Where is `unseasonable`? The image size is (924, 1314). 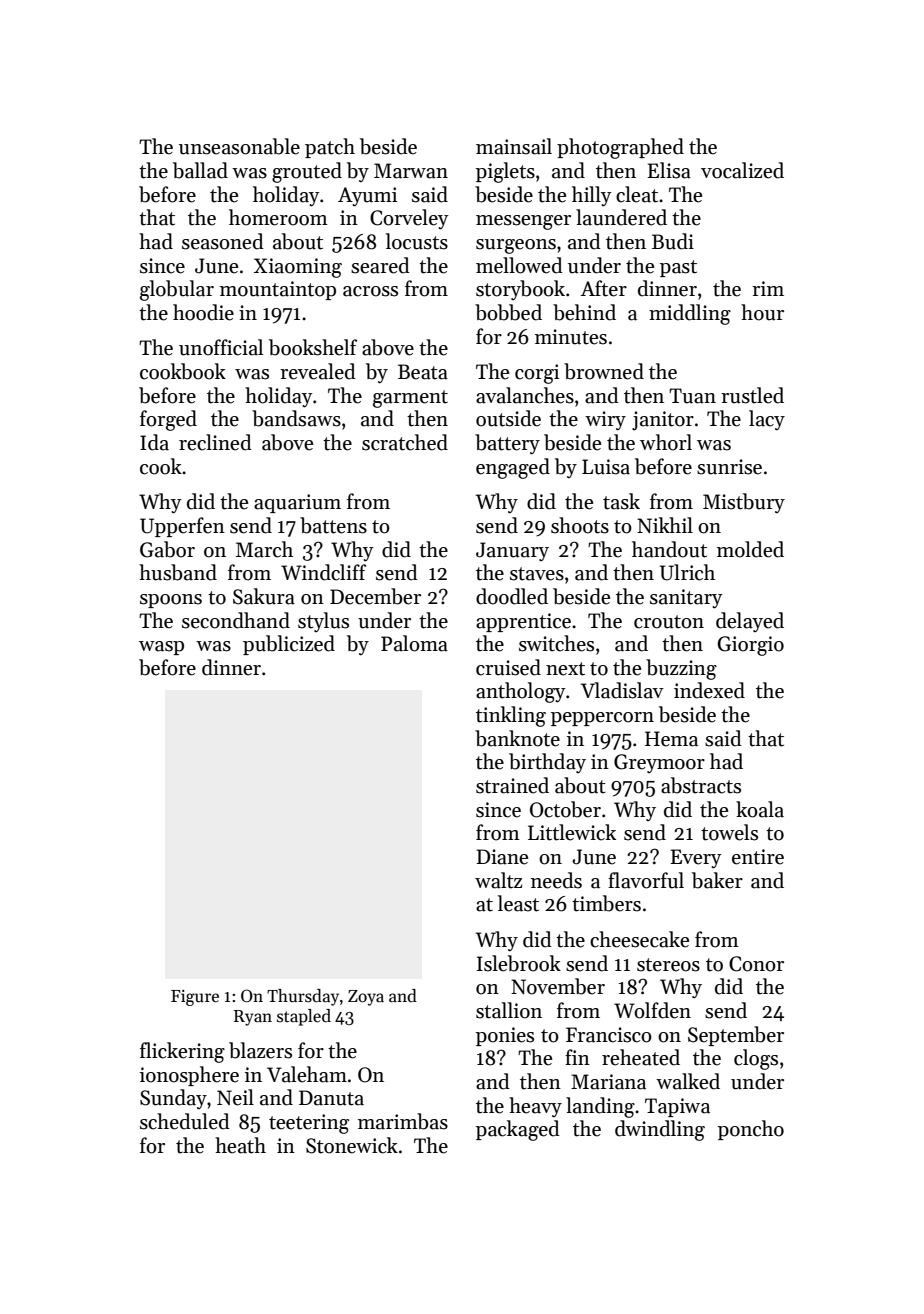 unseasonable is located at coordinates (239, 146).
